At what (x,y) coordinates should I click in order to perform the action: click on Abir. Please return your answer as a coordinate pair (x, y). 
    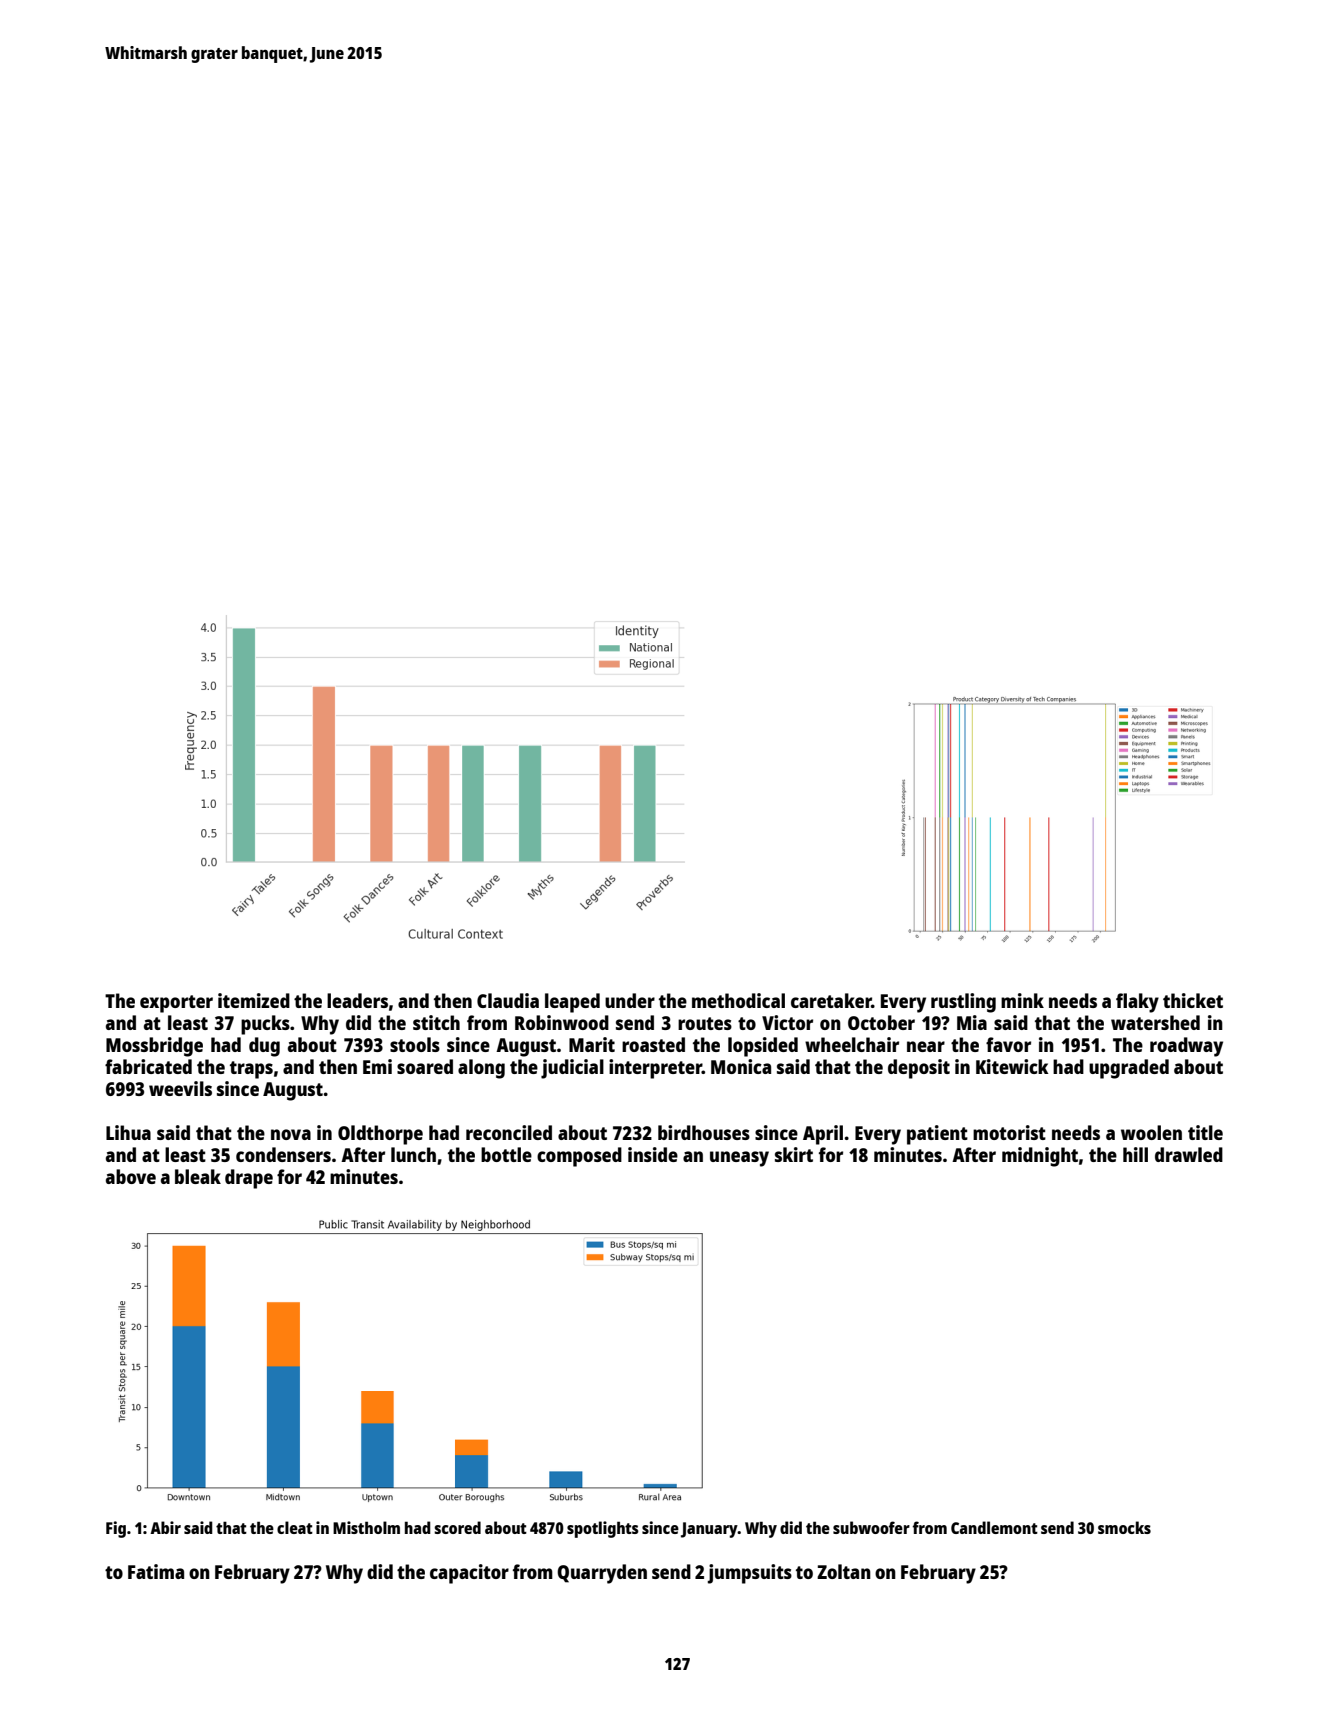
    Looking at the image, I should click on (165, 1527).
